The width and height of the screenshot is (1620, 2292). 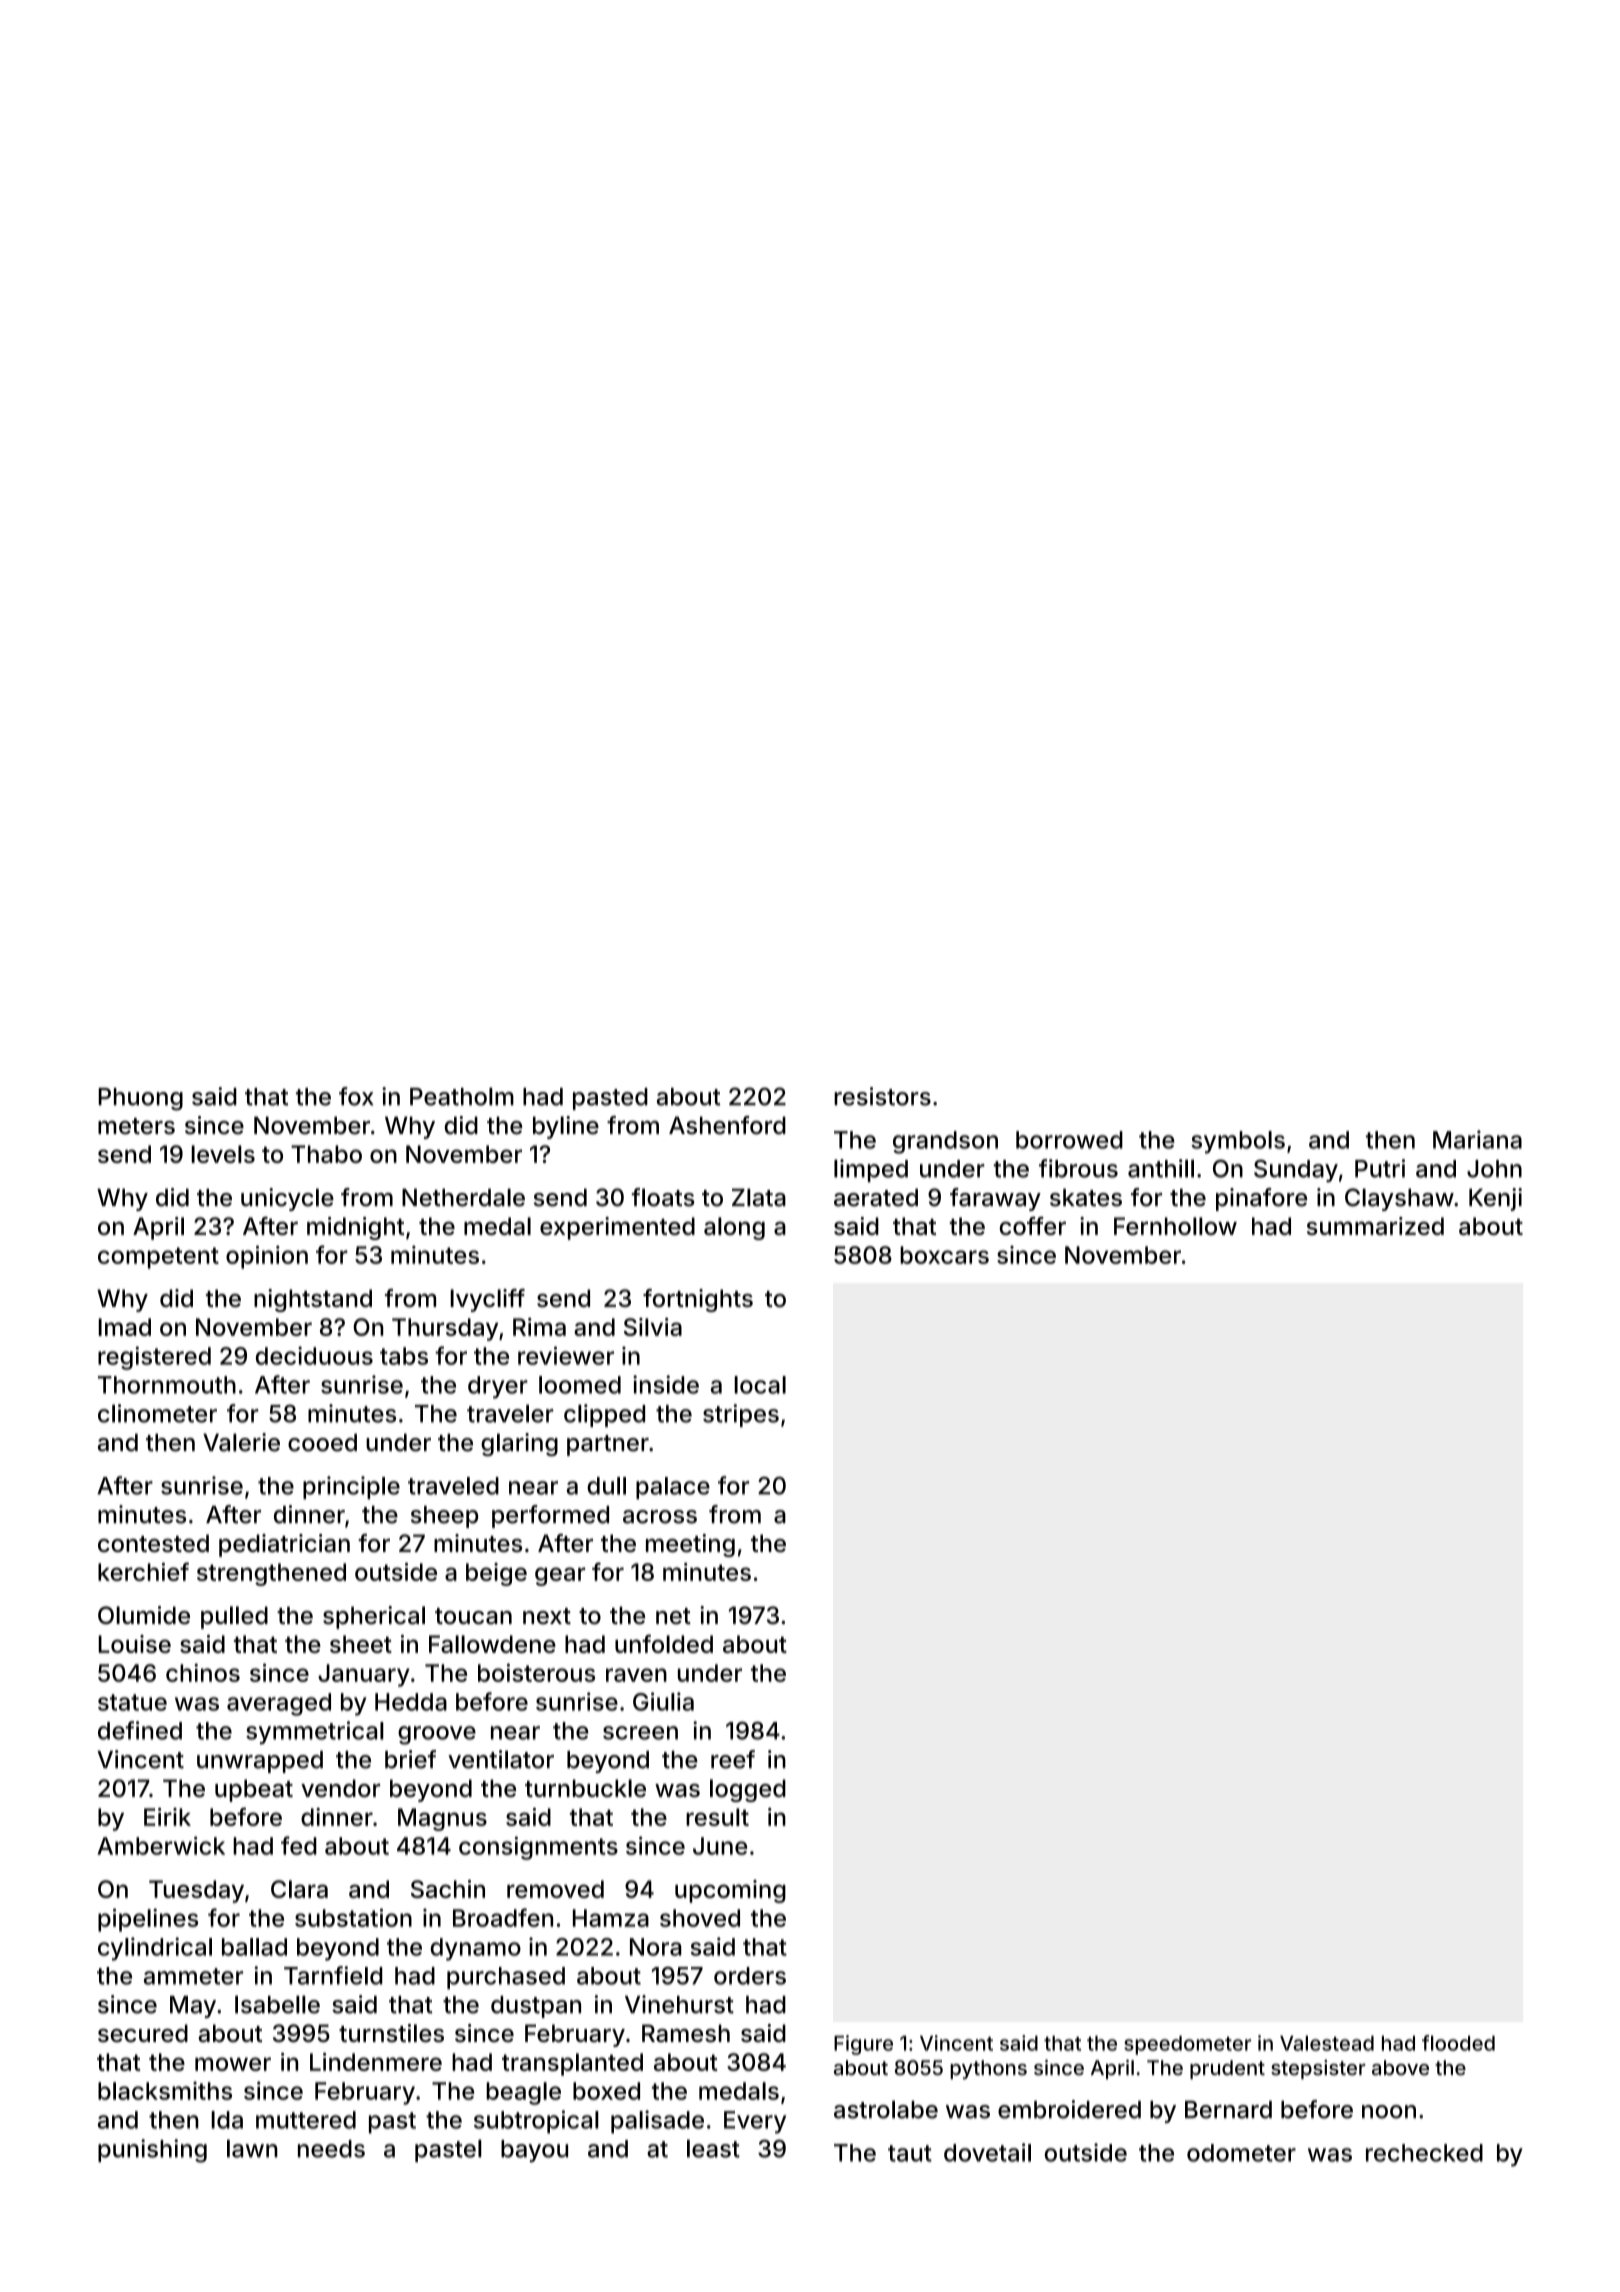 What do you see at coordinates (154, 1358) in the screenshot?
I see `registered` at bounding box center [154, 1358].
